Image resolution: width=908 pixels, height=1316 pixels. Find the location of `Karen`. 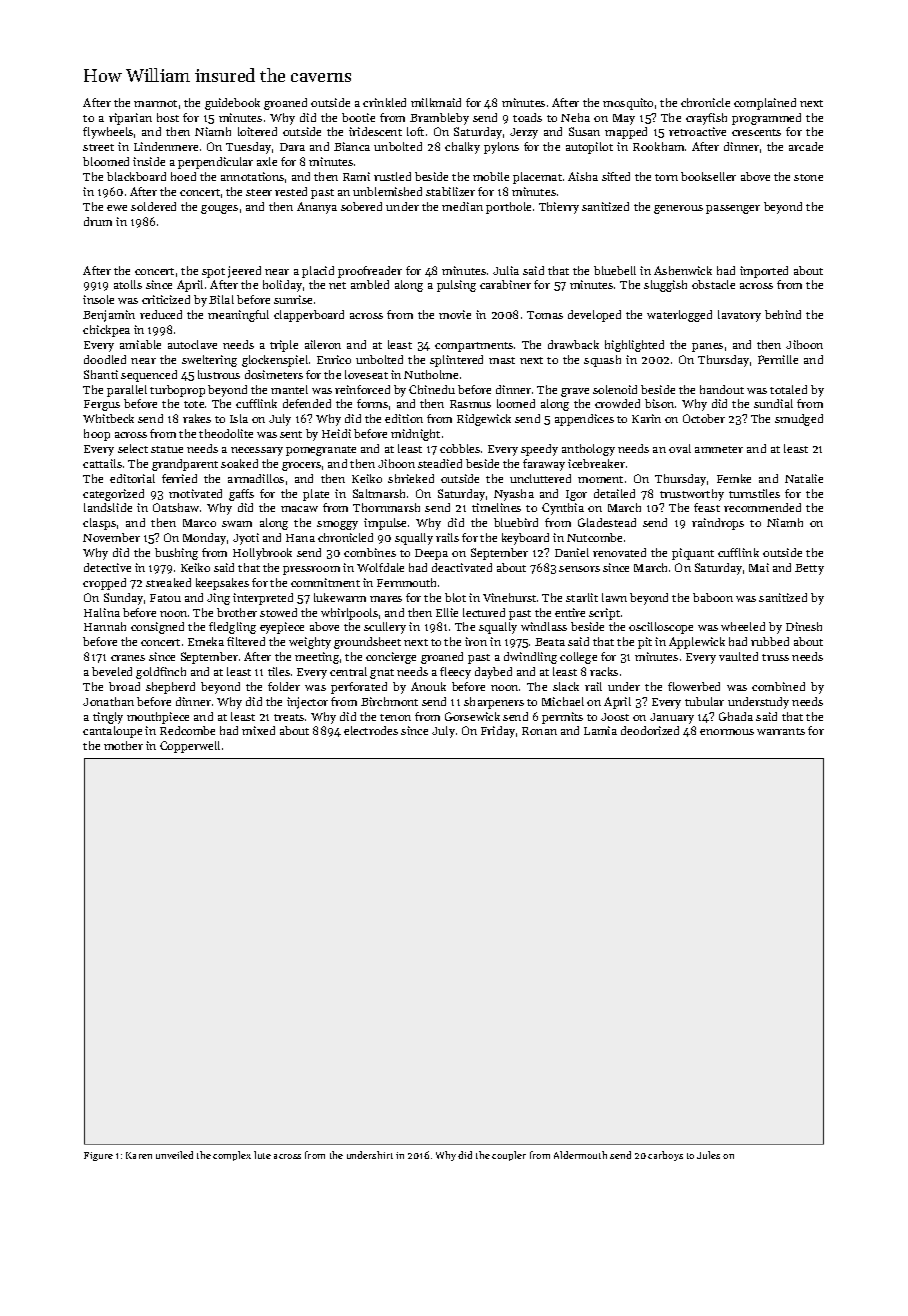

Karen is located at coordinates (139, 1155).
